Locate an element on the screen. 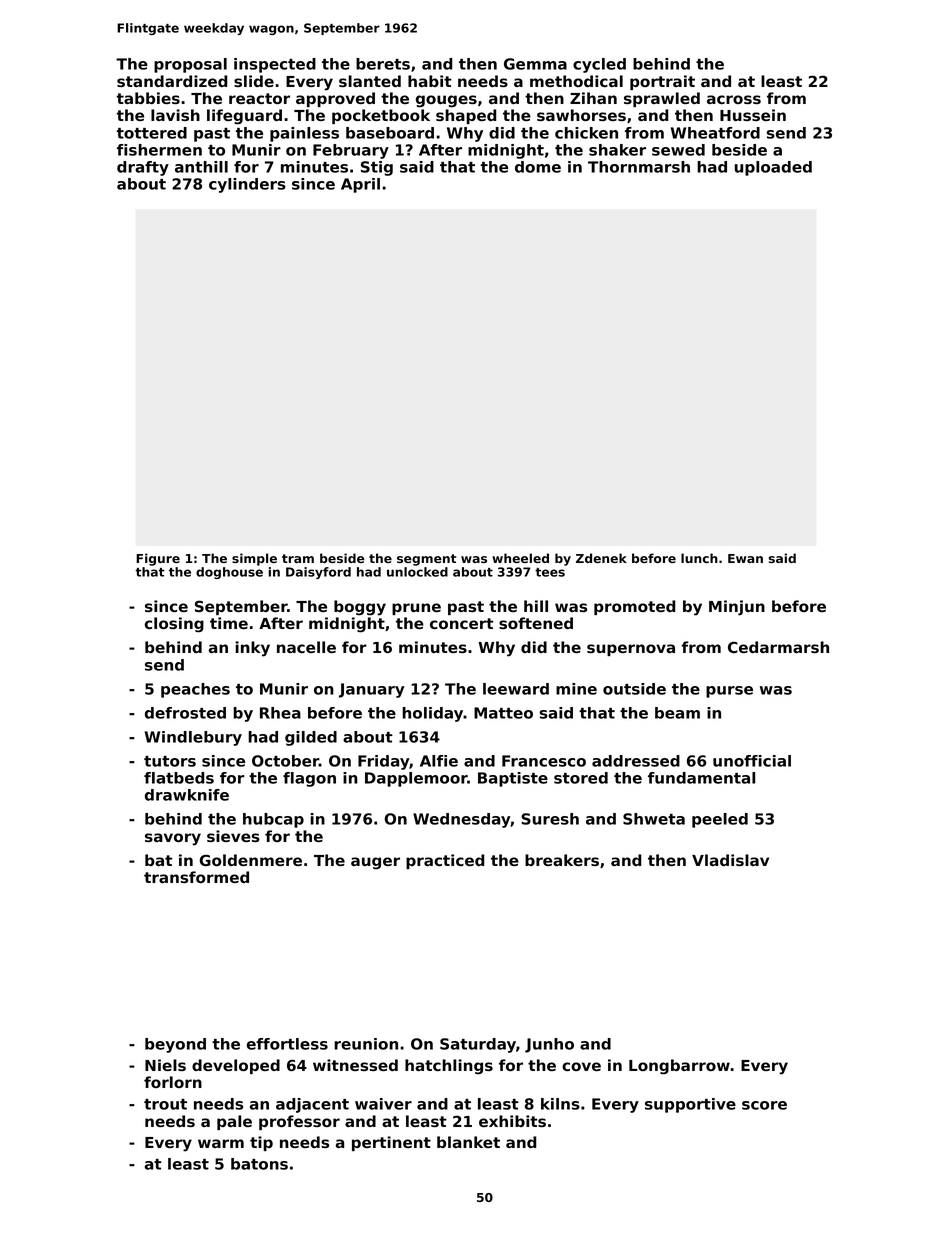 The width and height of the screenshot is (952, 1233). October is located at coordinates (285, 761).
